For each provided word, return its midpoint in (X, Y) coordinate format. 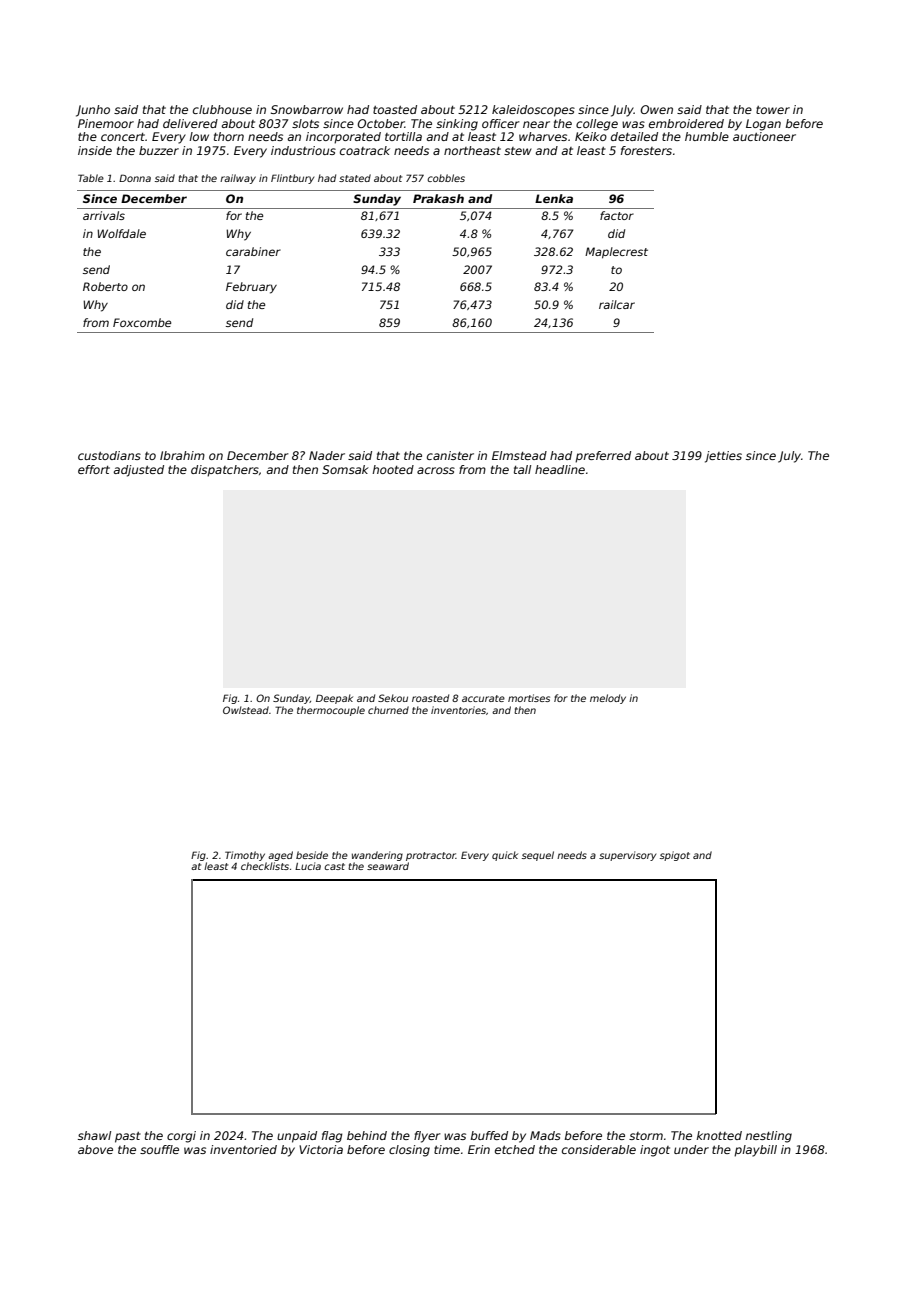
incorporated (343, 138)
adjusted (138, 471)
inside (95, 150)
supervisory (627, 856)
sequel (538, 856)
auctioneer (764, 136)
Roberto (105, 286)
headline (560, 469)
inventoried (243, 1149)
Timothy (245, 856)
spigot (675, 856)
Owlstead (246, 710)
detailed (634, 136)
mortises (529, 698)
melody (608, 699)
